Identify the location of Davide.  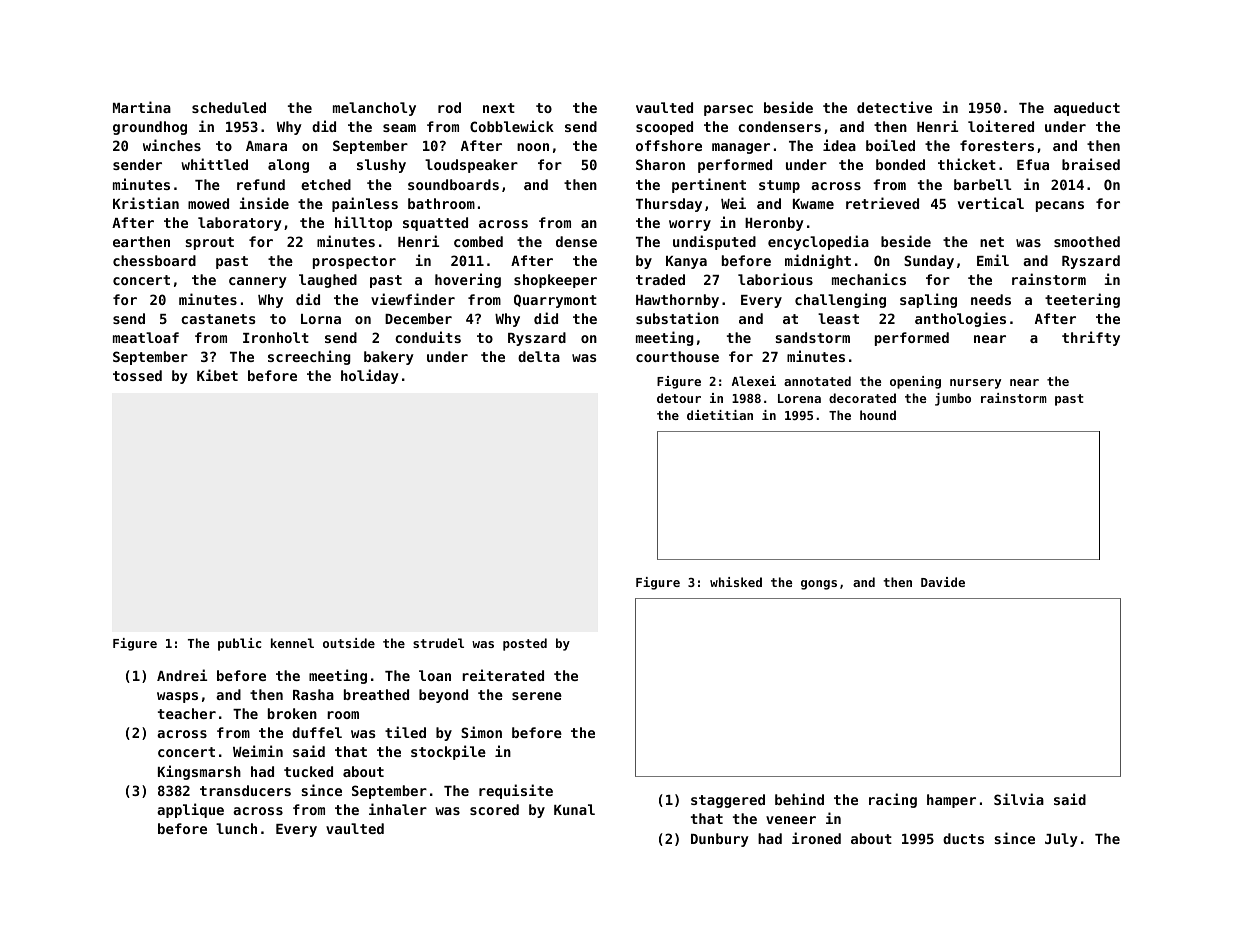
(943, 582).
